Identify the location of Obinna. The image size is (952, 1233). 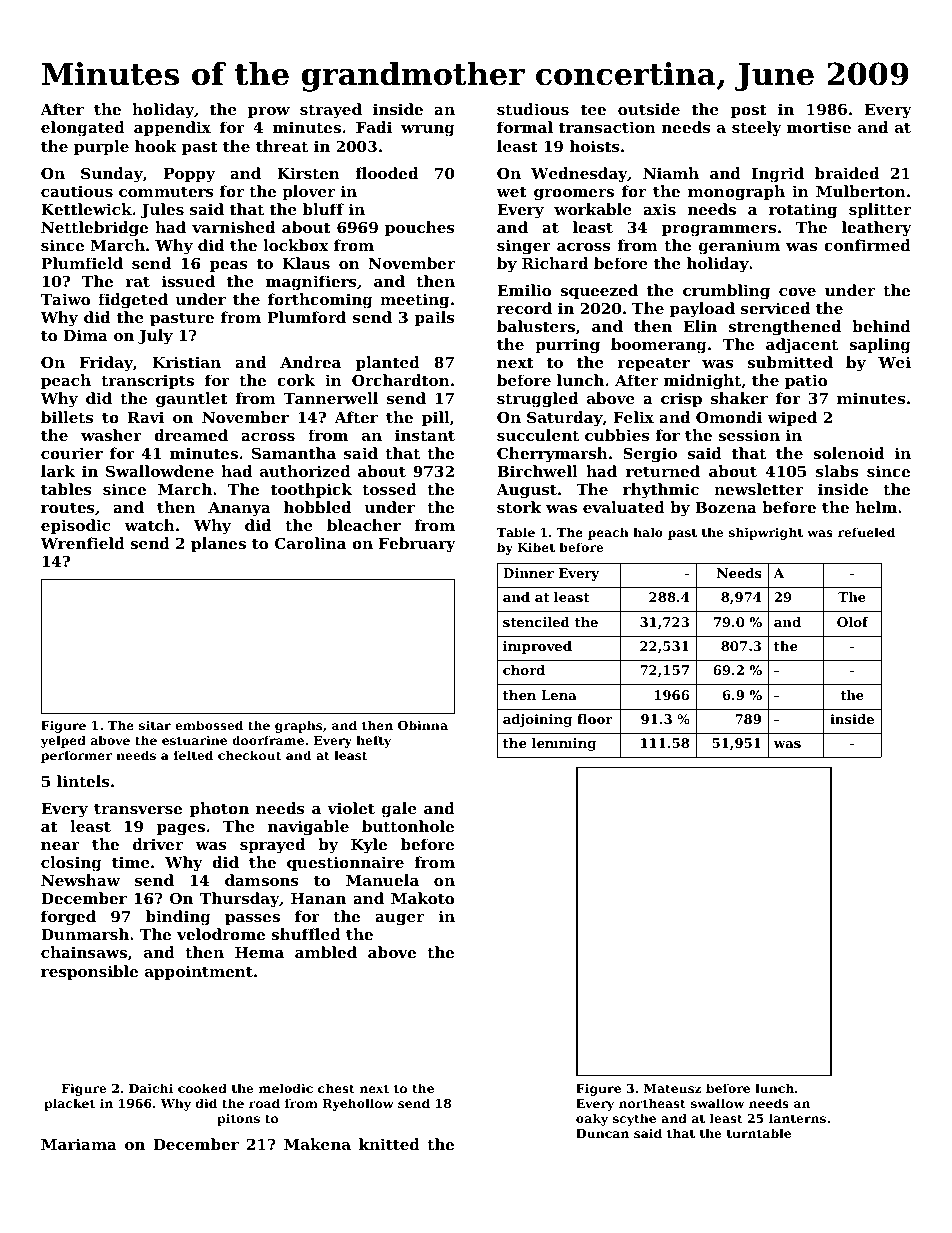
(423, 725).
